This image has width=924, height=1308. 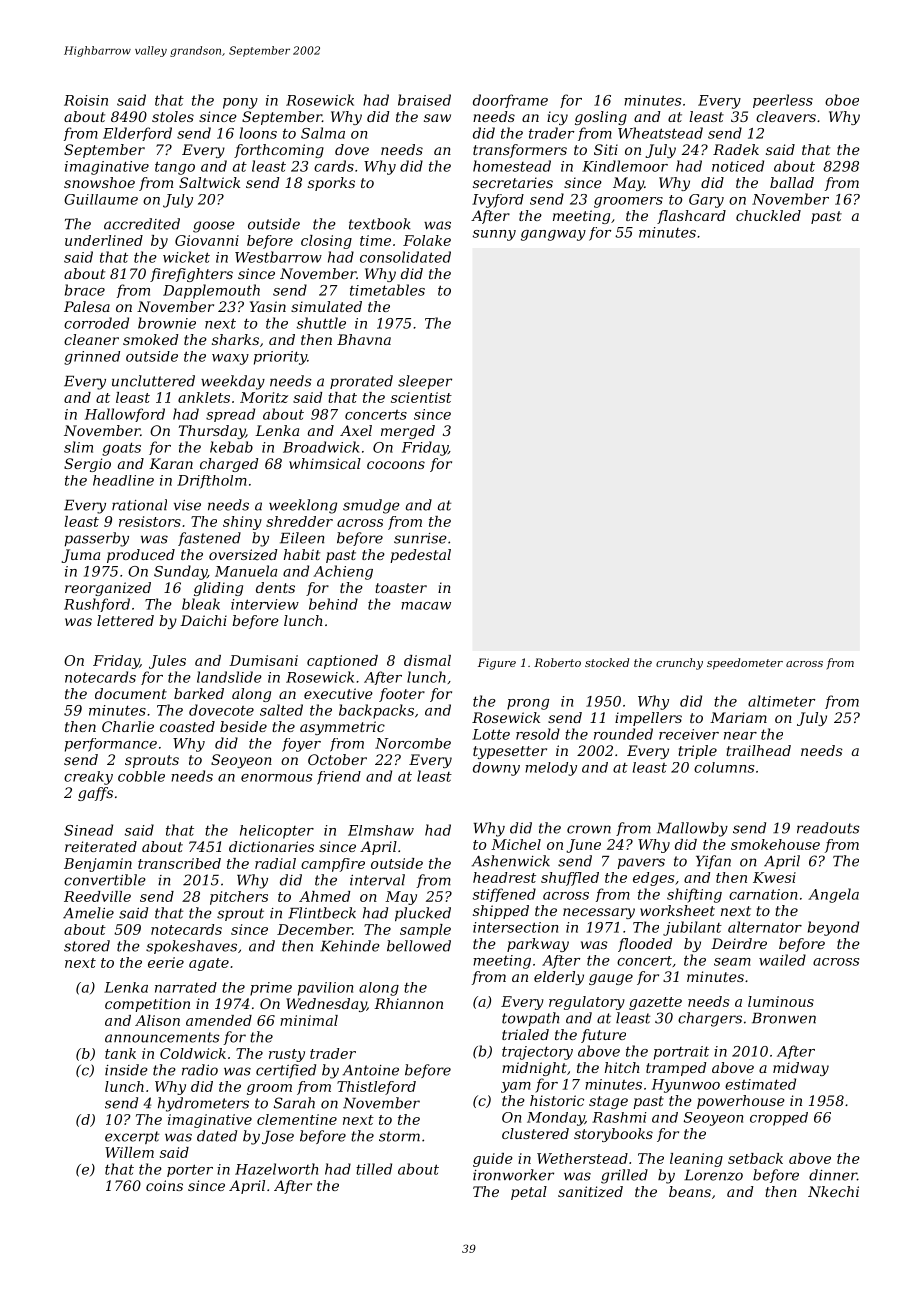 I want to click on gosling, so click(x=601, y=118).
